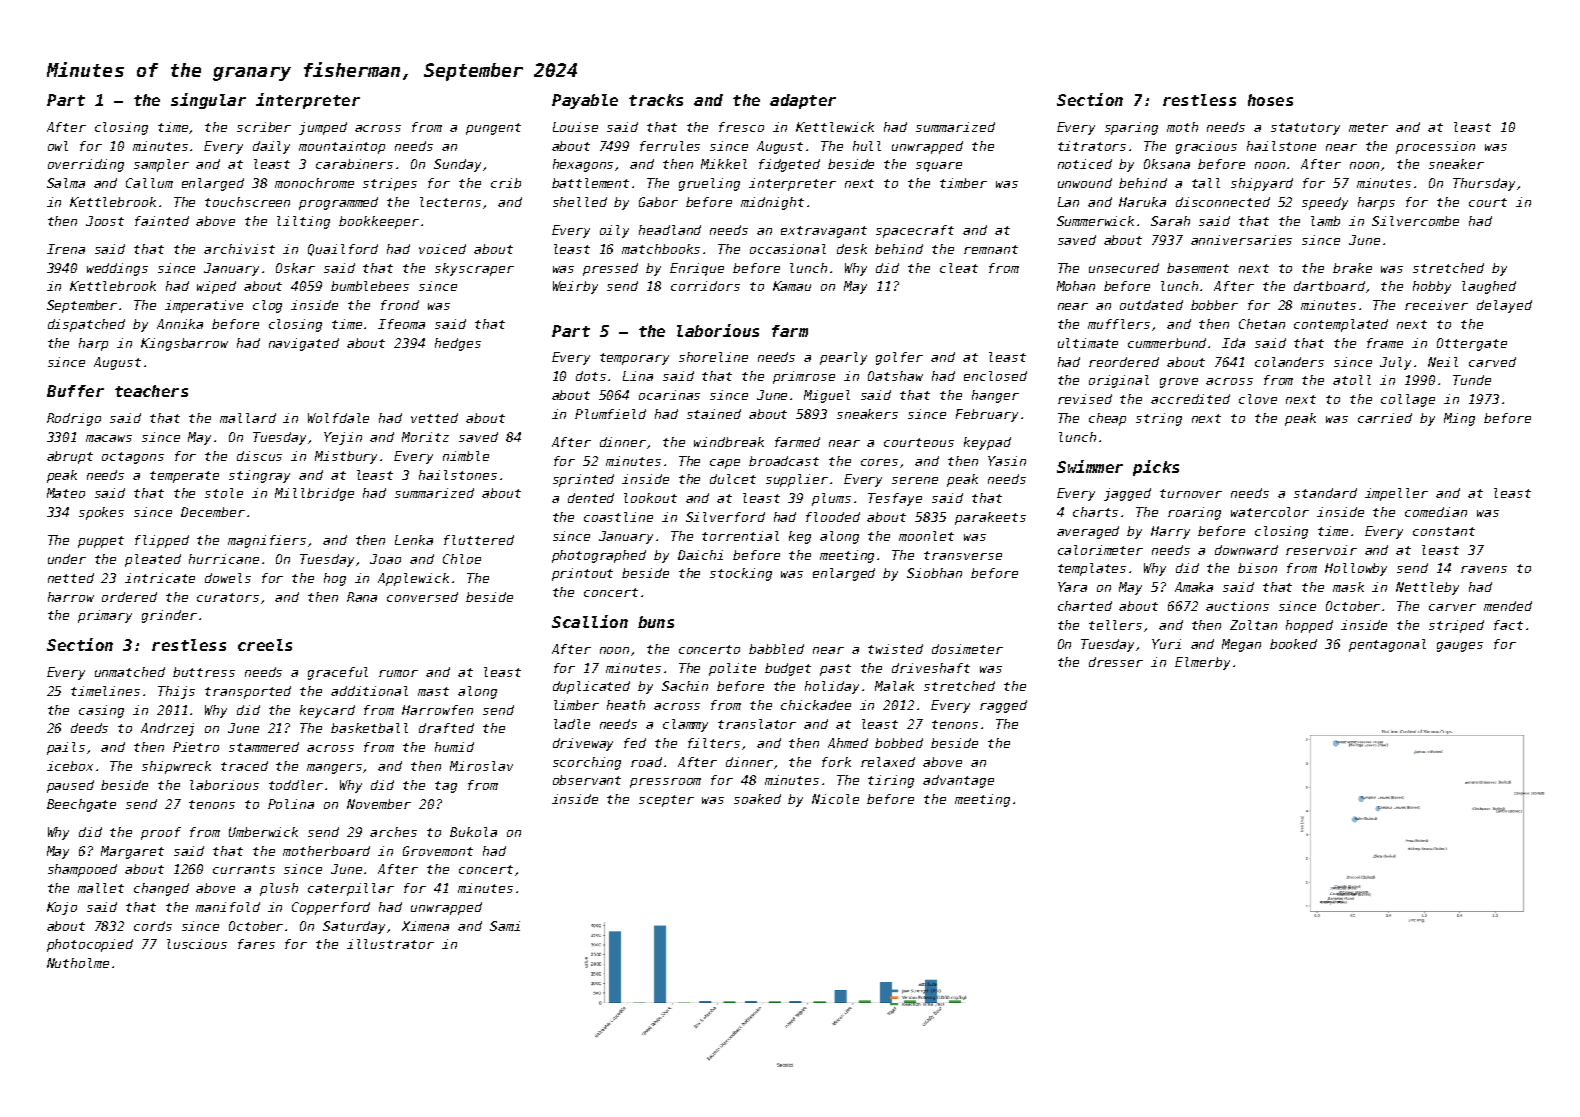  What do you see at coordinates (82, 870) in the screenshot?
I see `shampooed` at bounding box center [82, 870].
